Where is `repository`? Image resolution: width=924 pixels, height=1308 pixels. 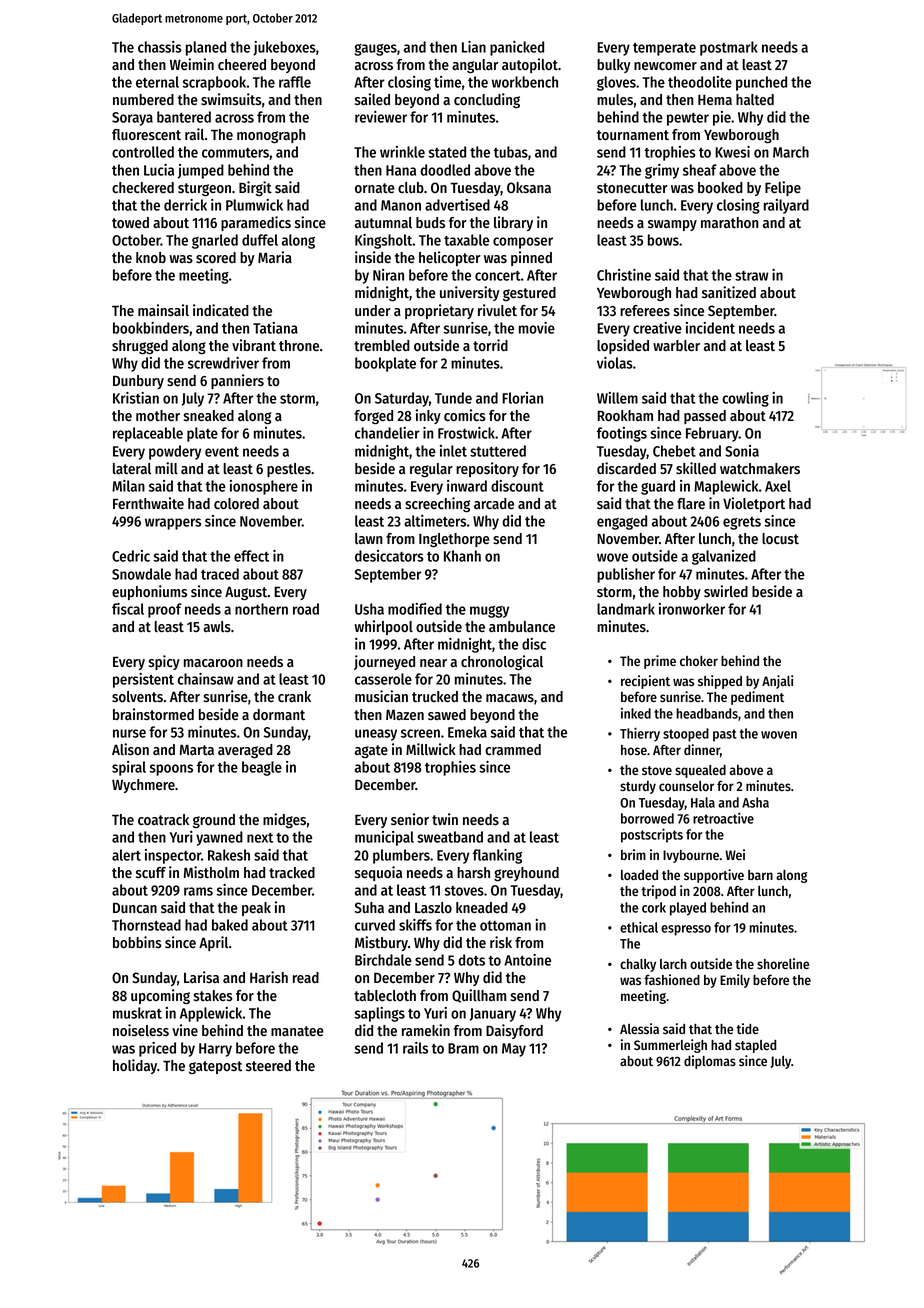 repository is located at coordinates (487, 469).
